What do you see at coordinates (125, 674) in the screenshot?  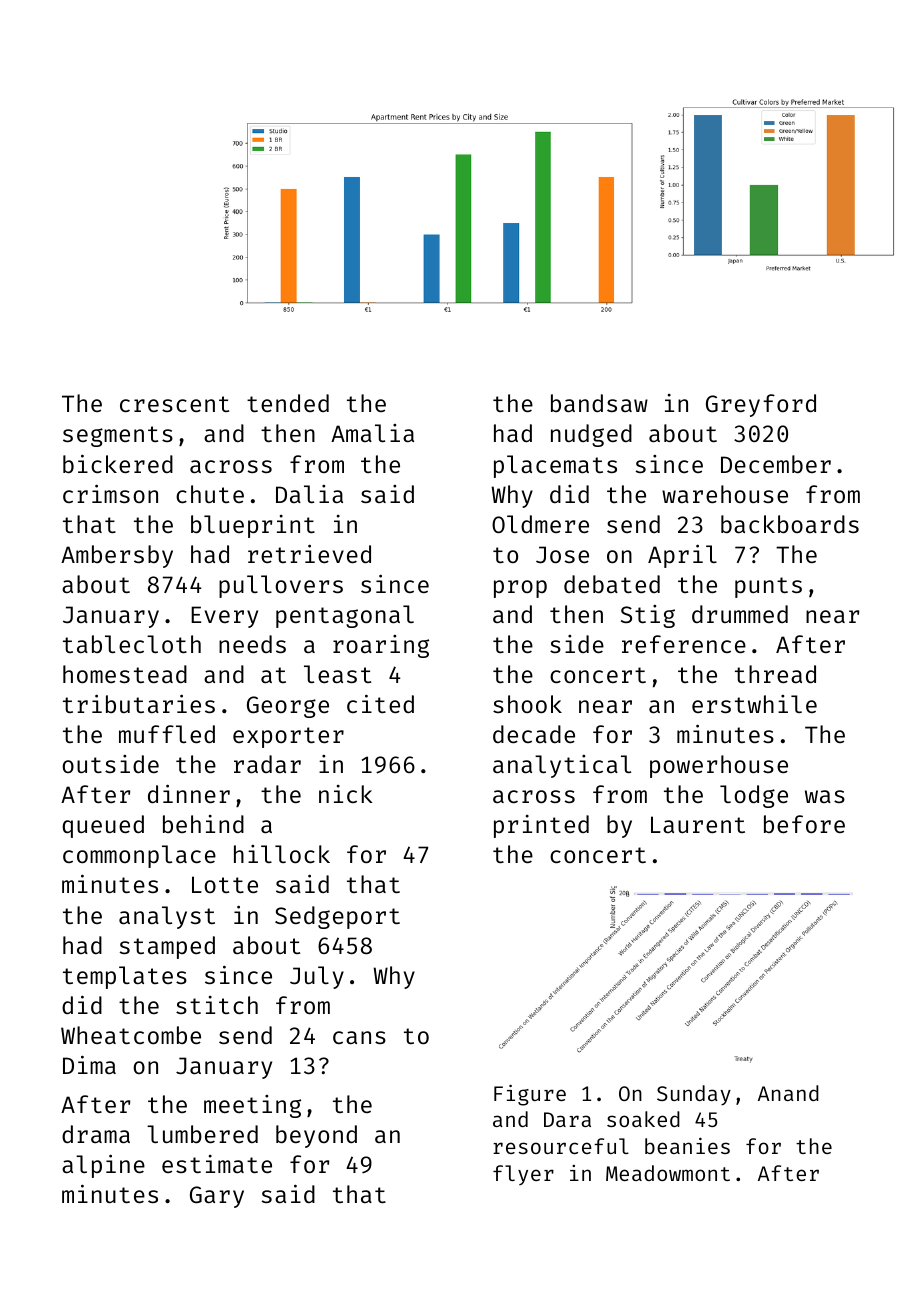 I see `homestead` at bounding box center [125, 674].
